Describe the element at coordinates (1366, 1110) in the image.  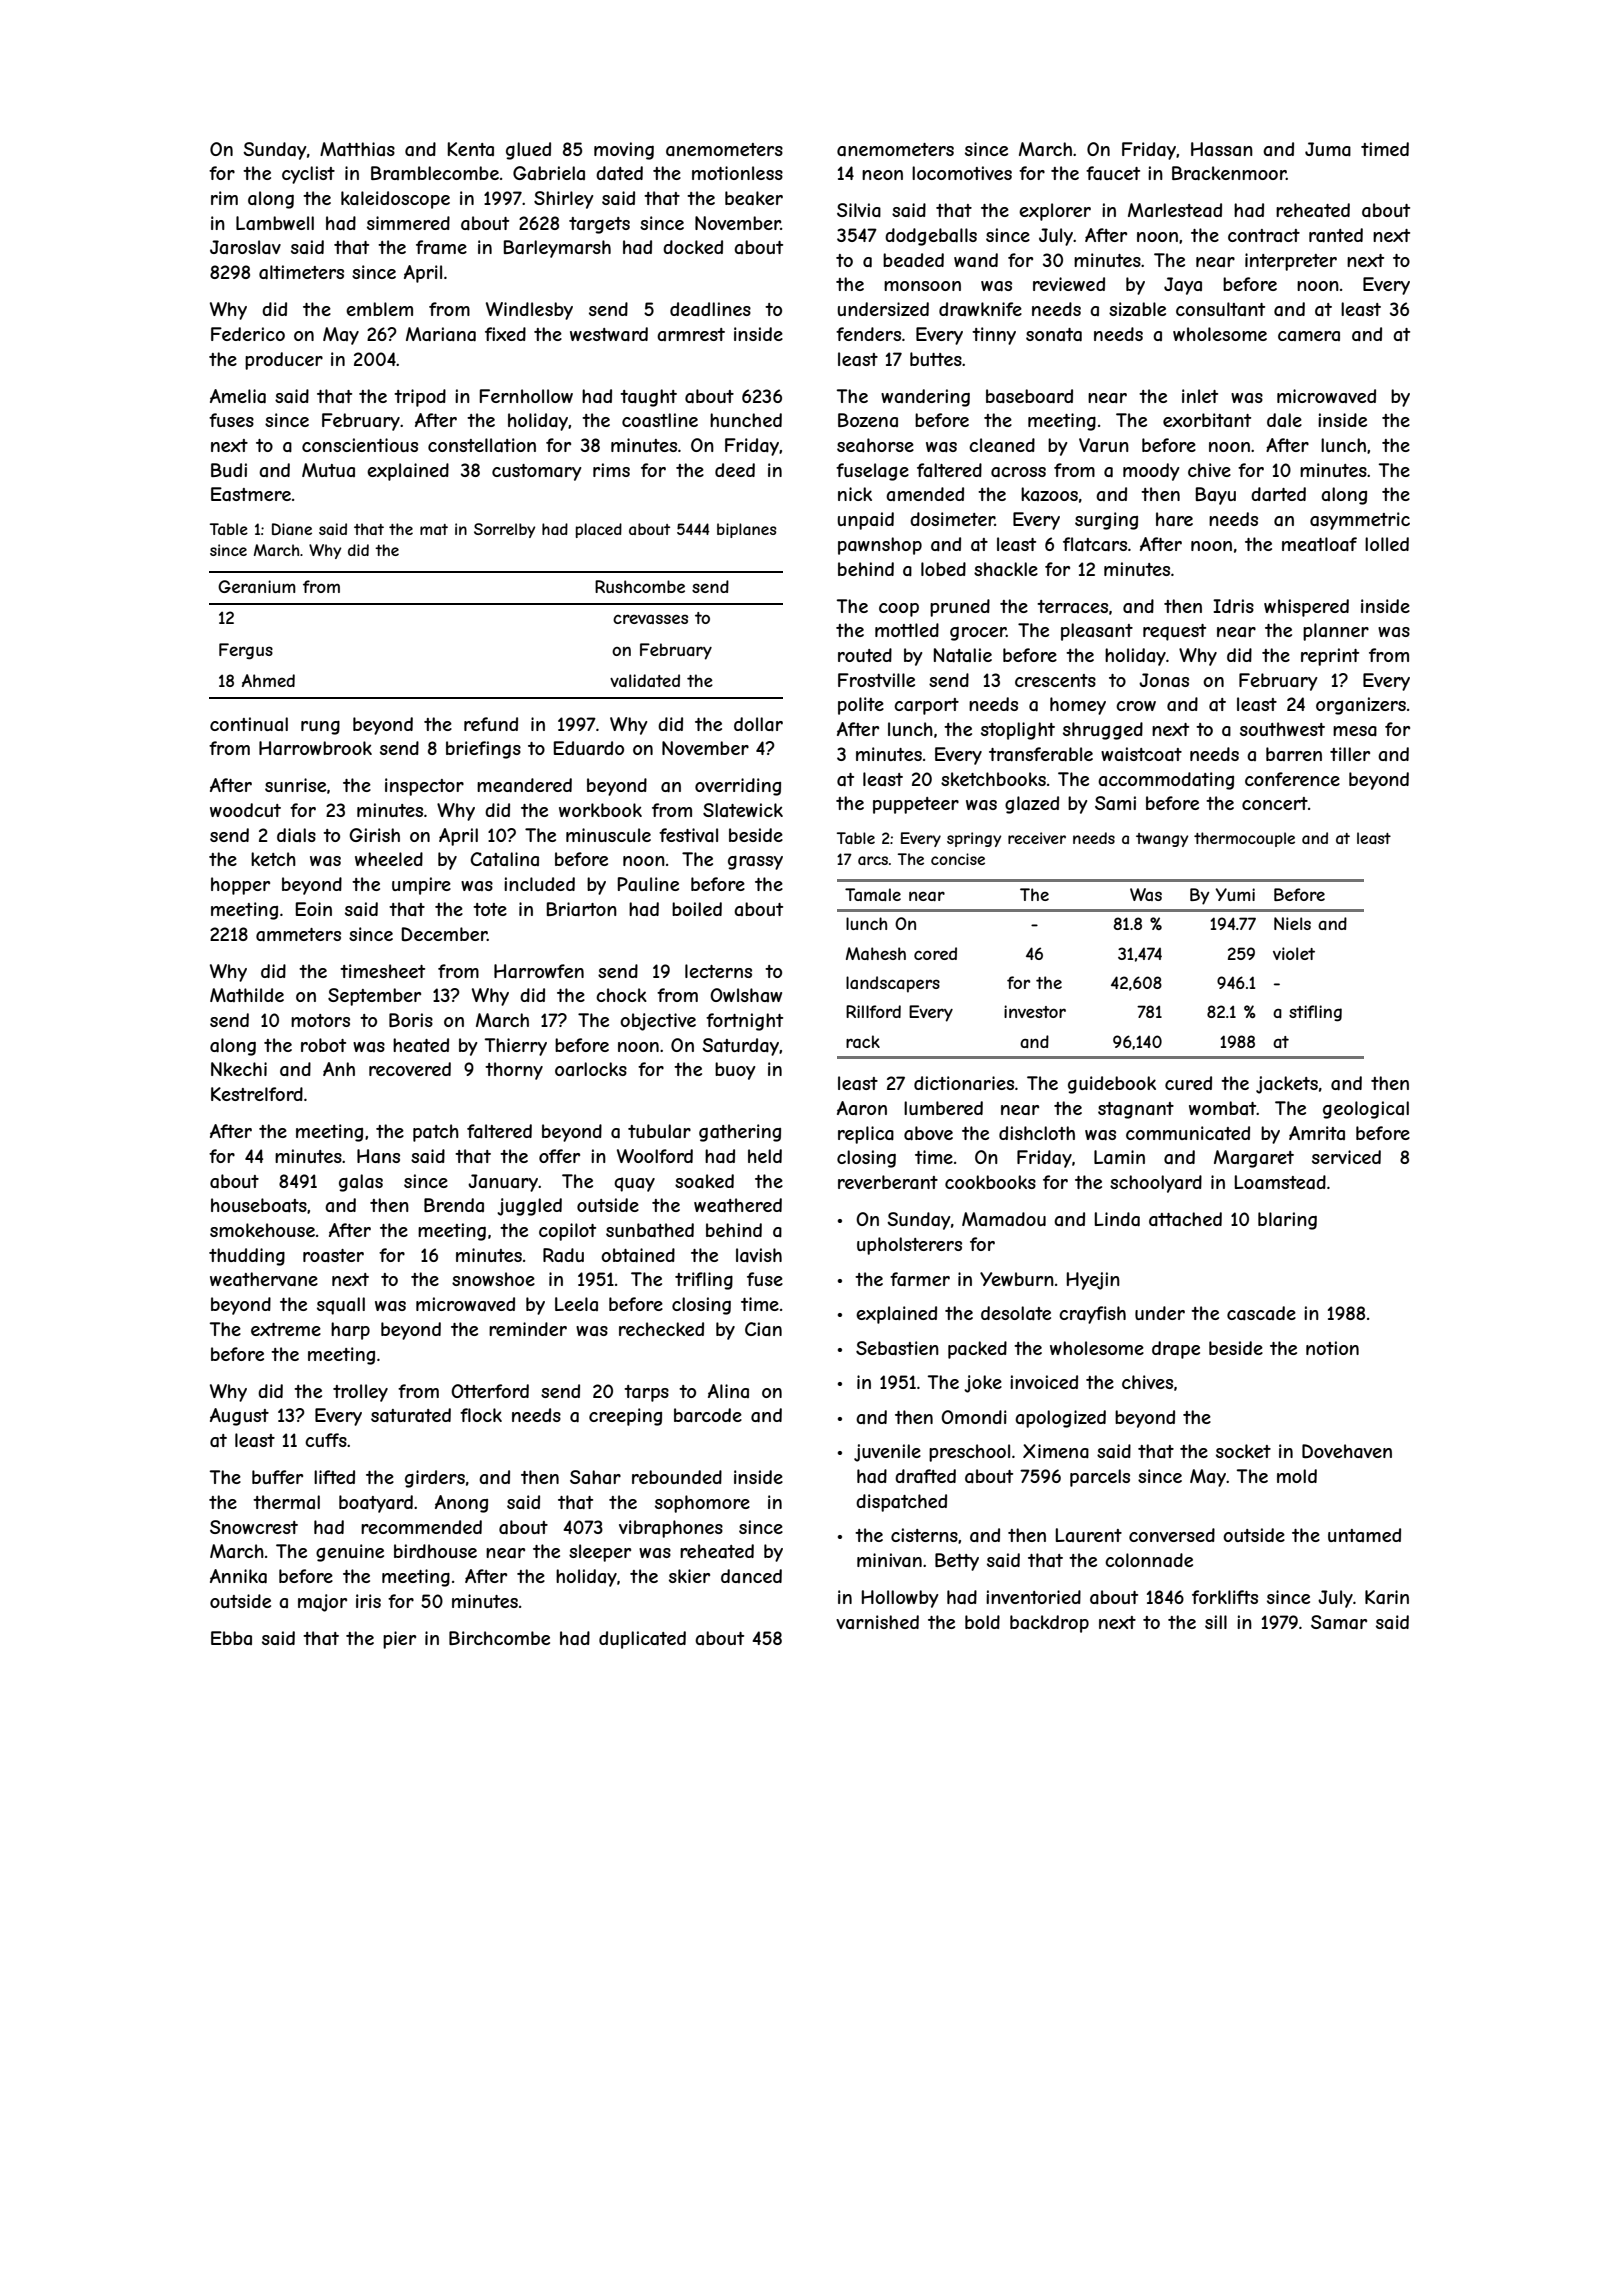
I see `geological` at that location.
